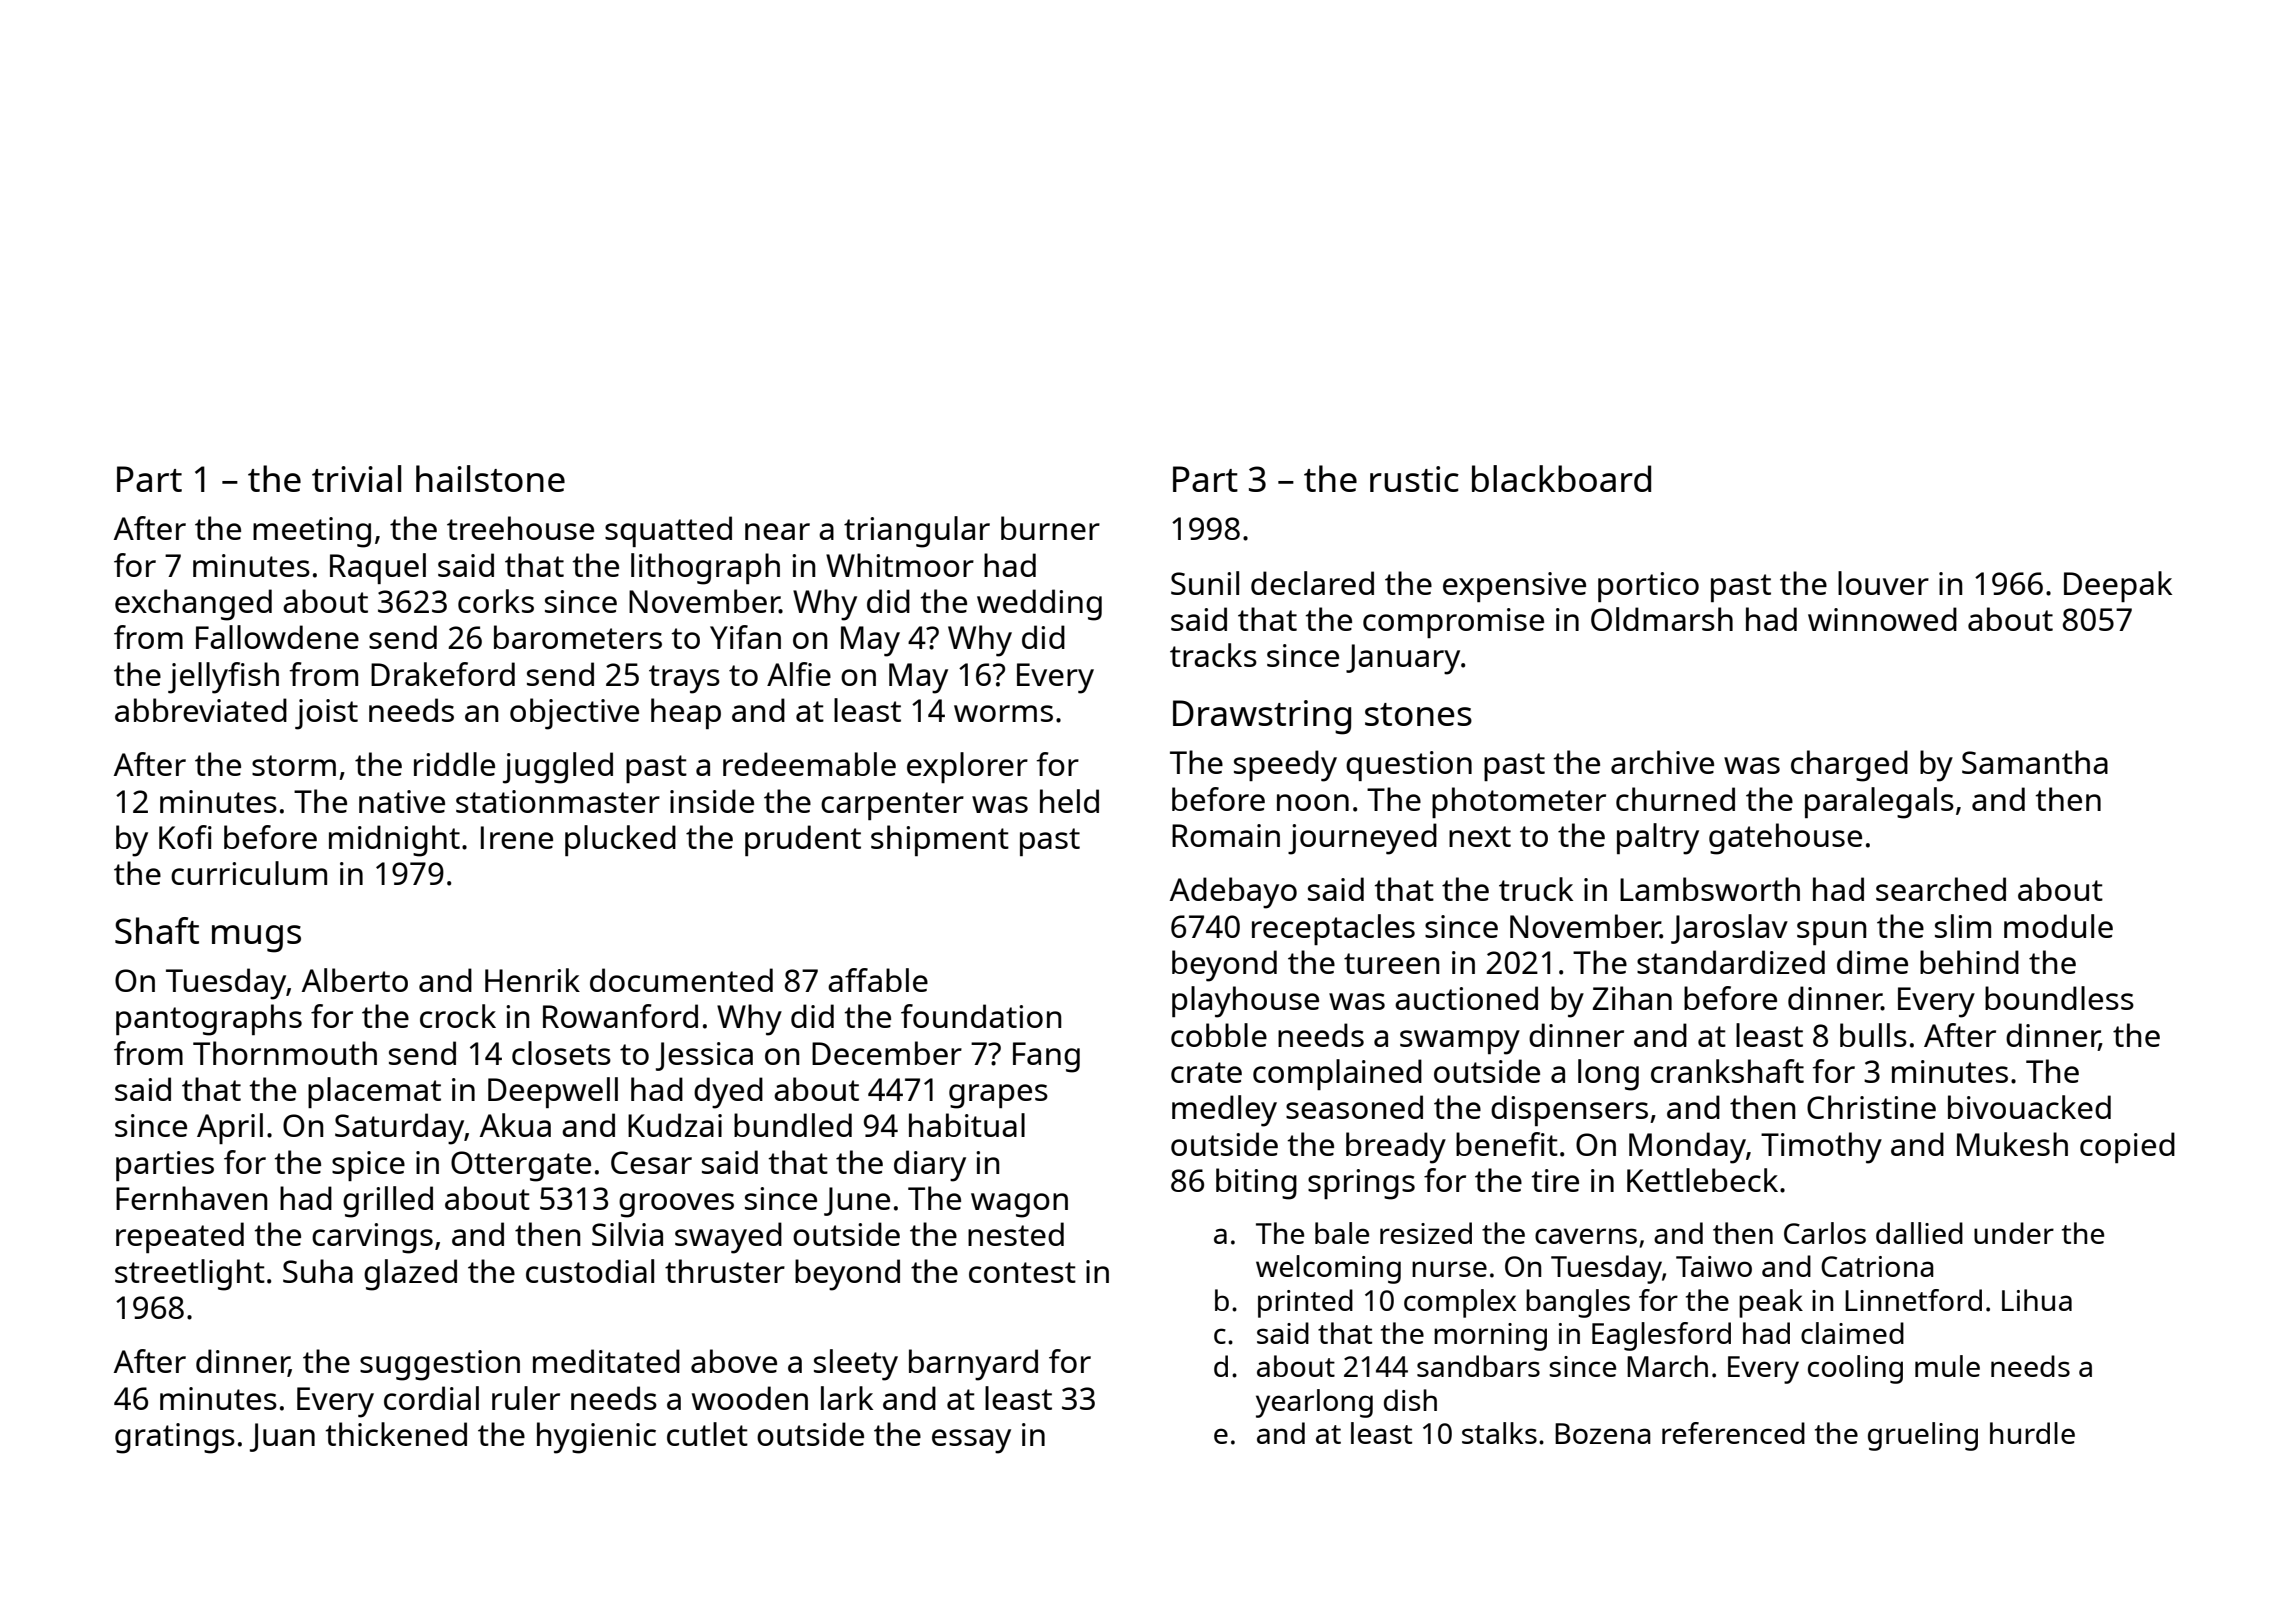 The height and width of the screenshot is (1620, 2292). Describe the element at coordinates (185, 837) in the screenshot. I see `Kofi` at that location.
